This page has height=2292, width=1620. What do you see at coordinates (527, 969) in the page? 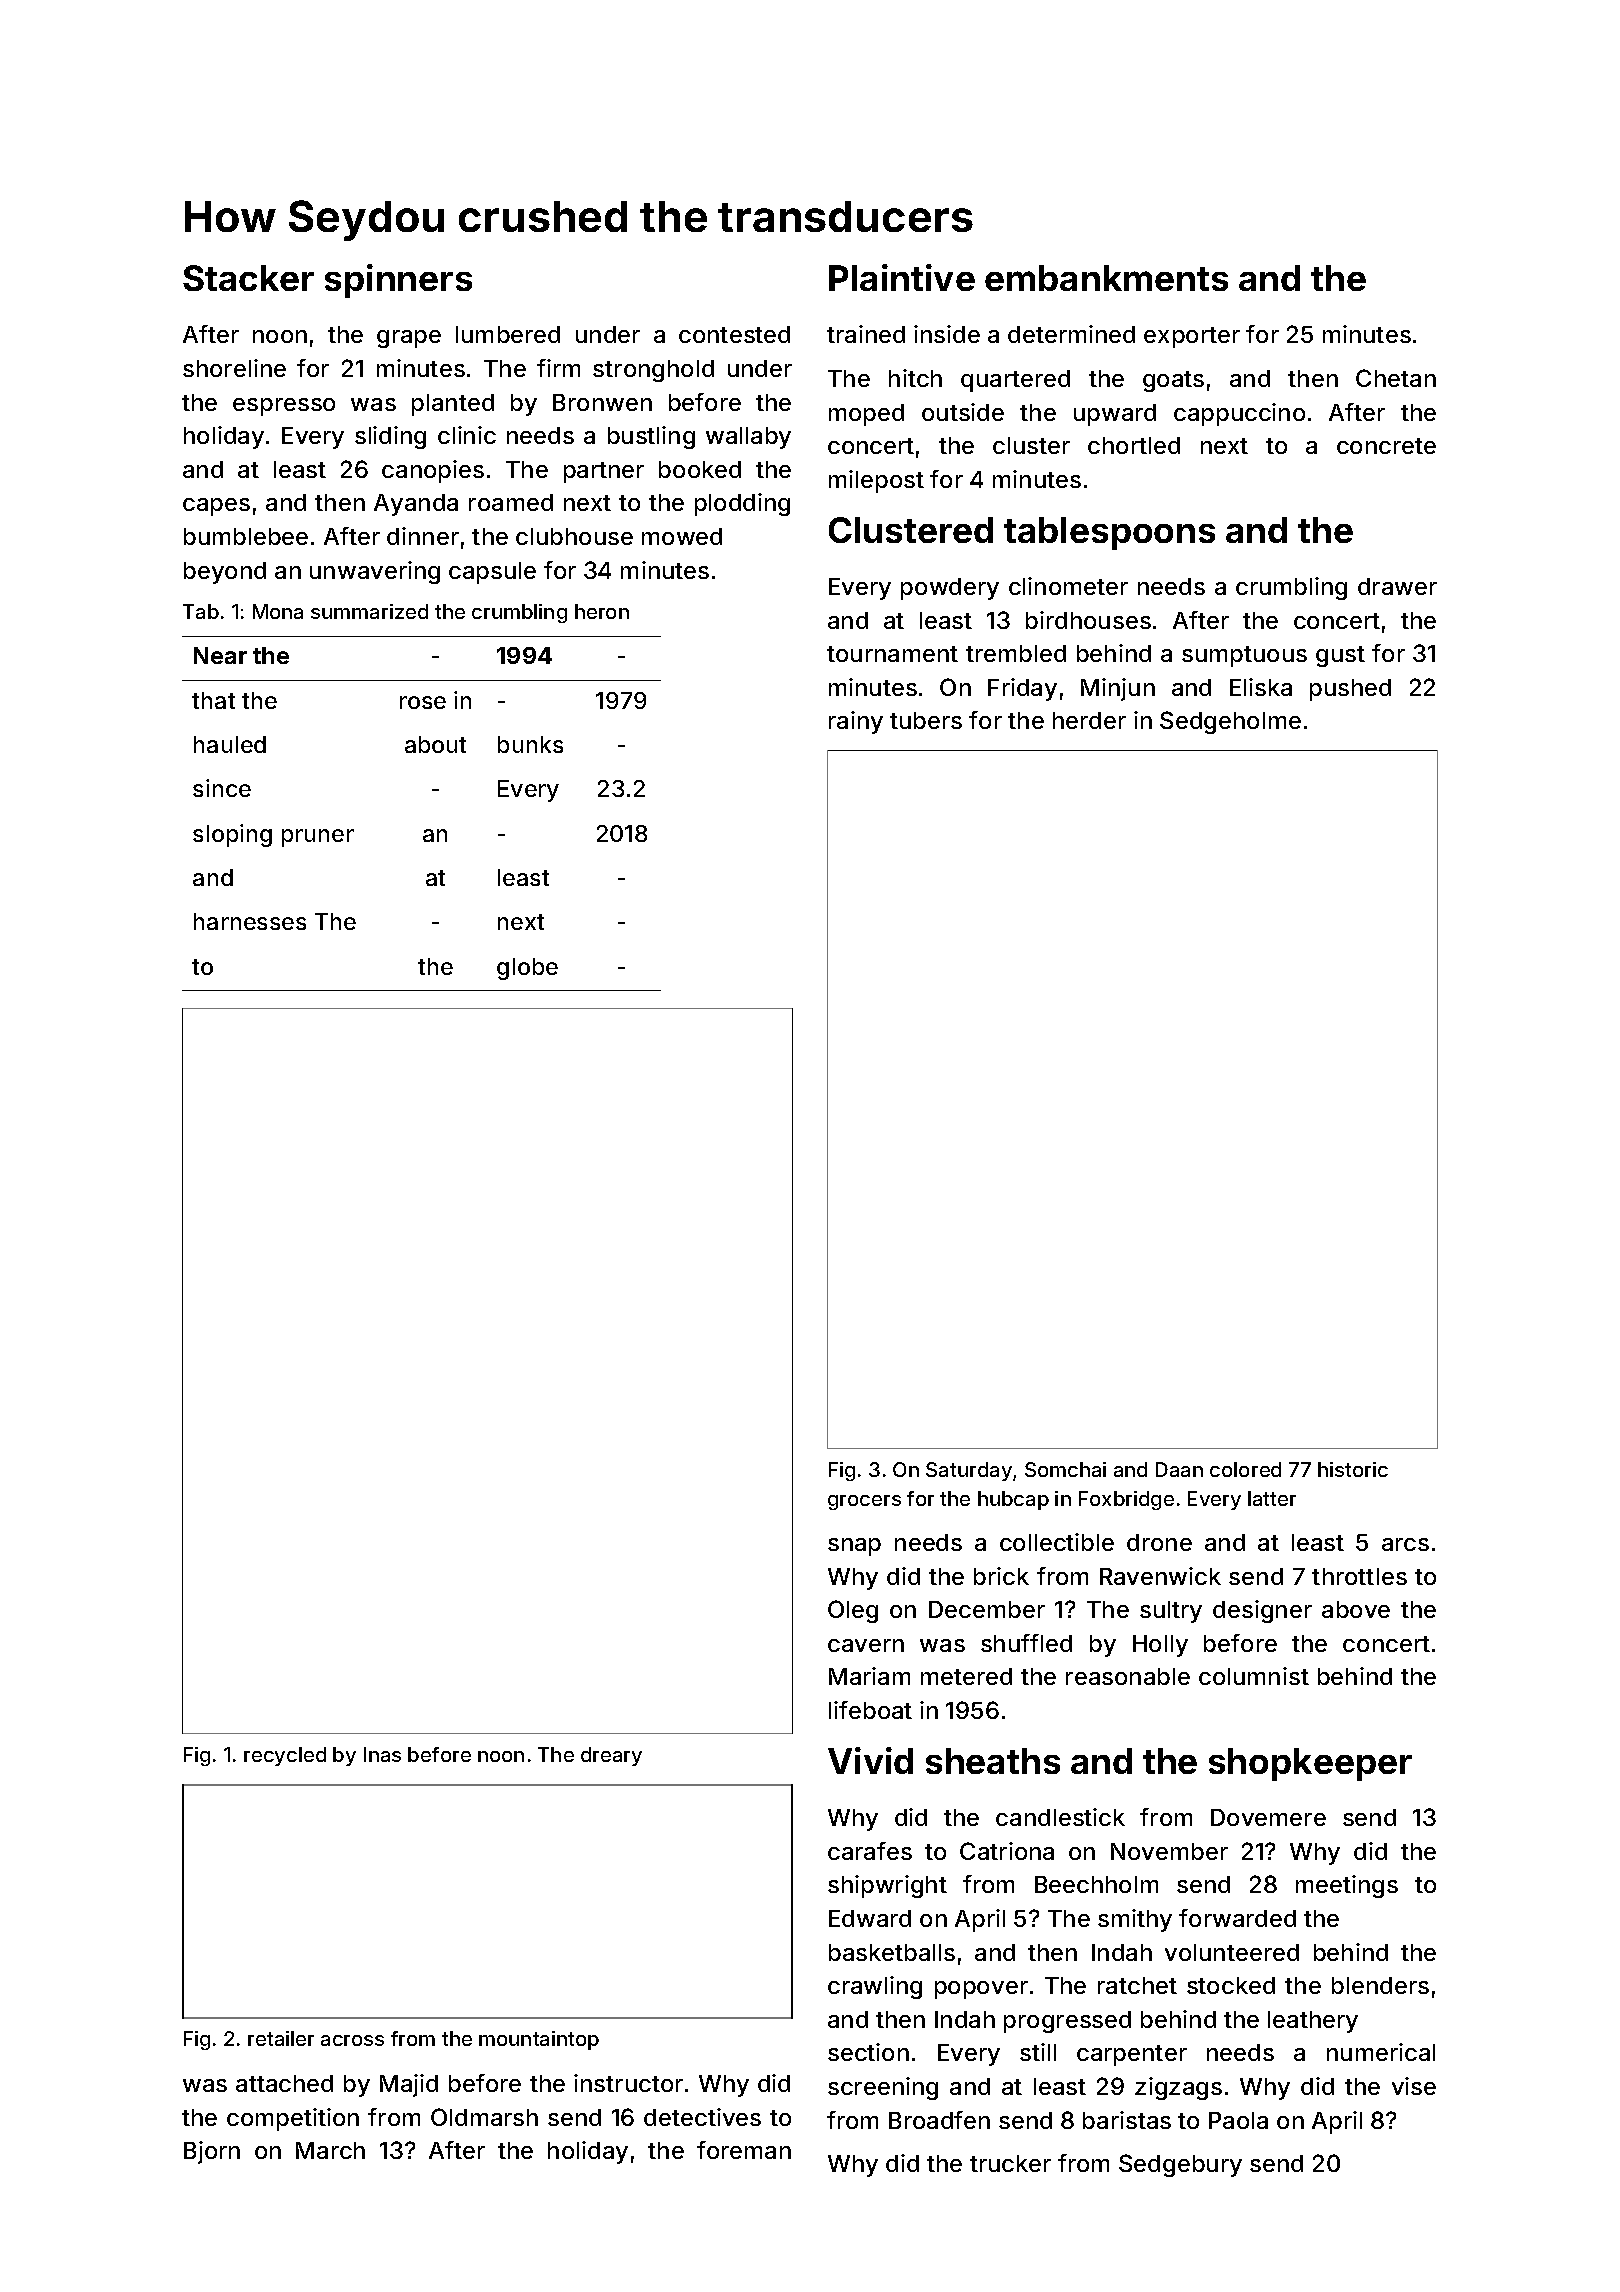
I see `globe` at bounding box center [527, 969].
